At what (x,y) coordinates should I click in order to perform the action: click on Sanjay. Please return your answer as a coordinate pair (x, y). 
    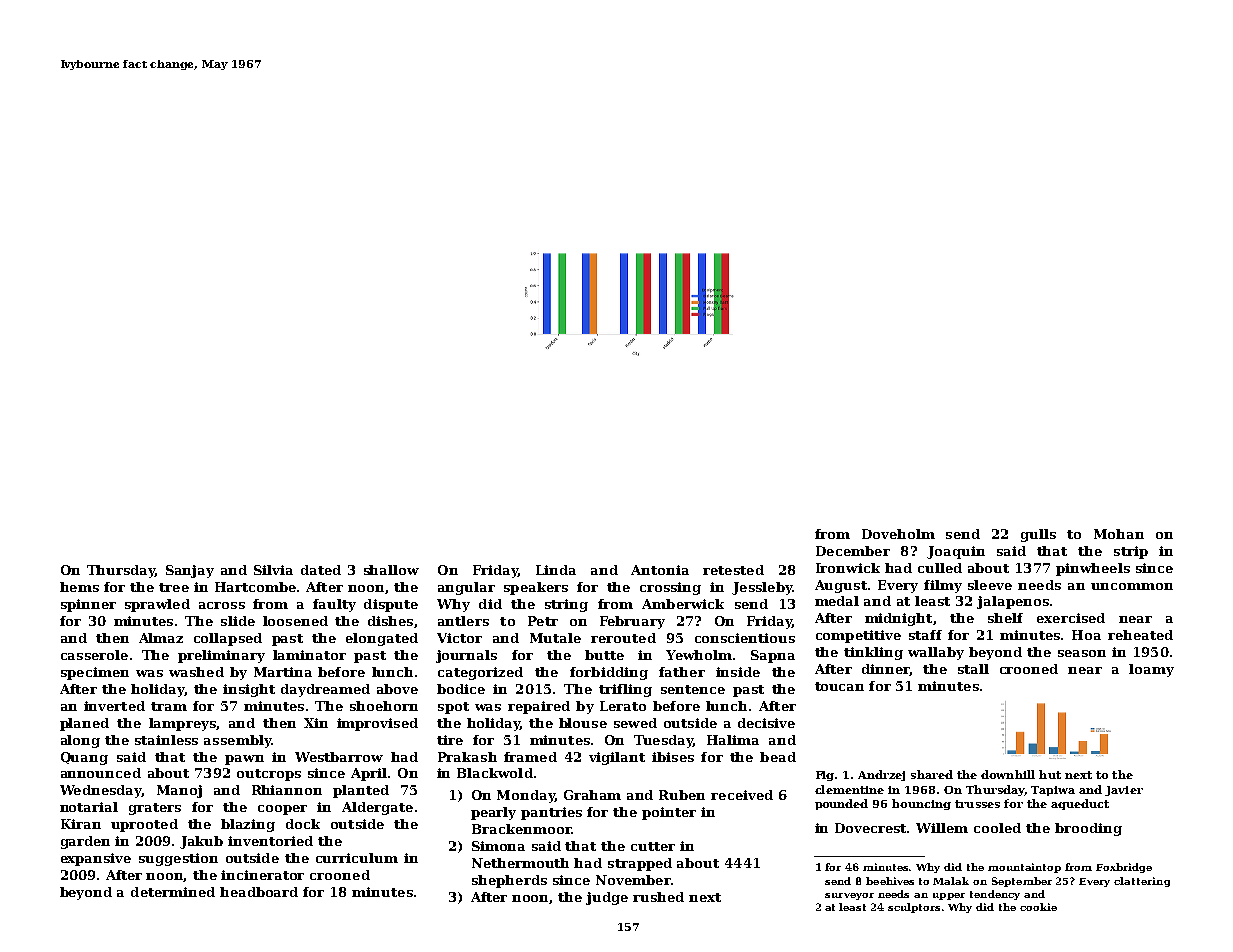
    Looking at the image, I should click on (190, 571).
